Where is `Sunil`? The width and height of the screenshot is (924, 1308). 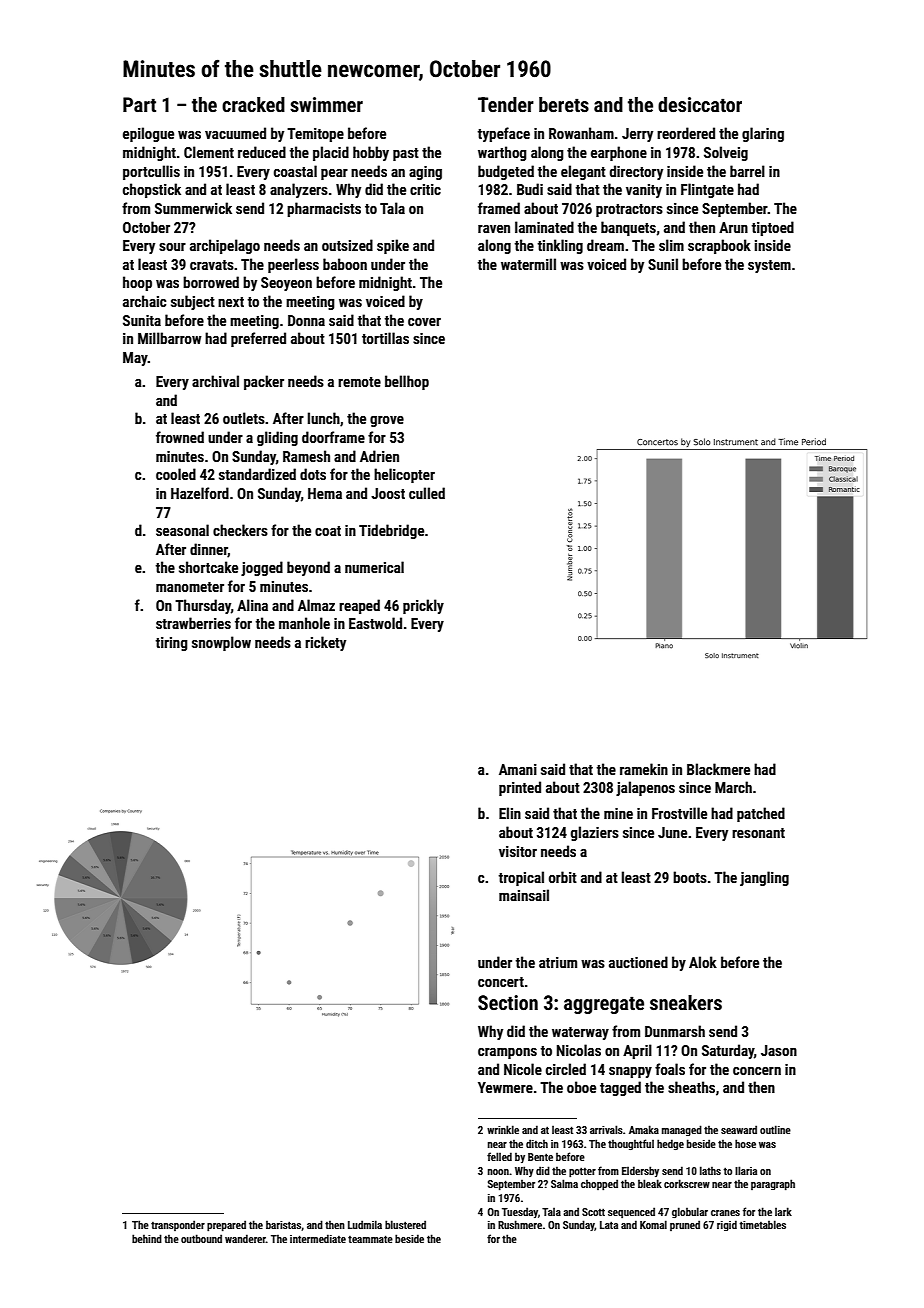 Sunil is located at coordinates (663, 264).
